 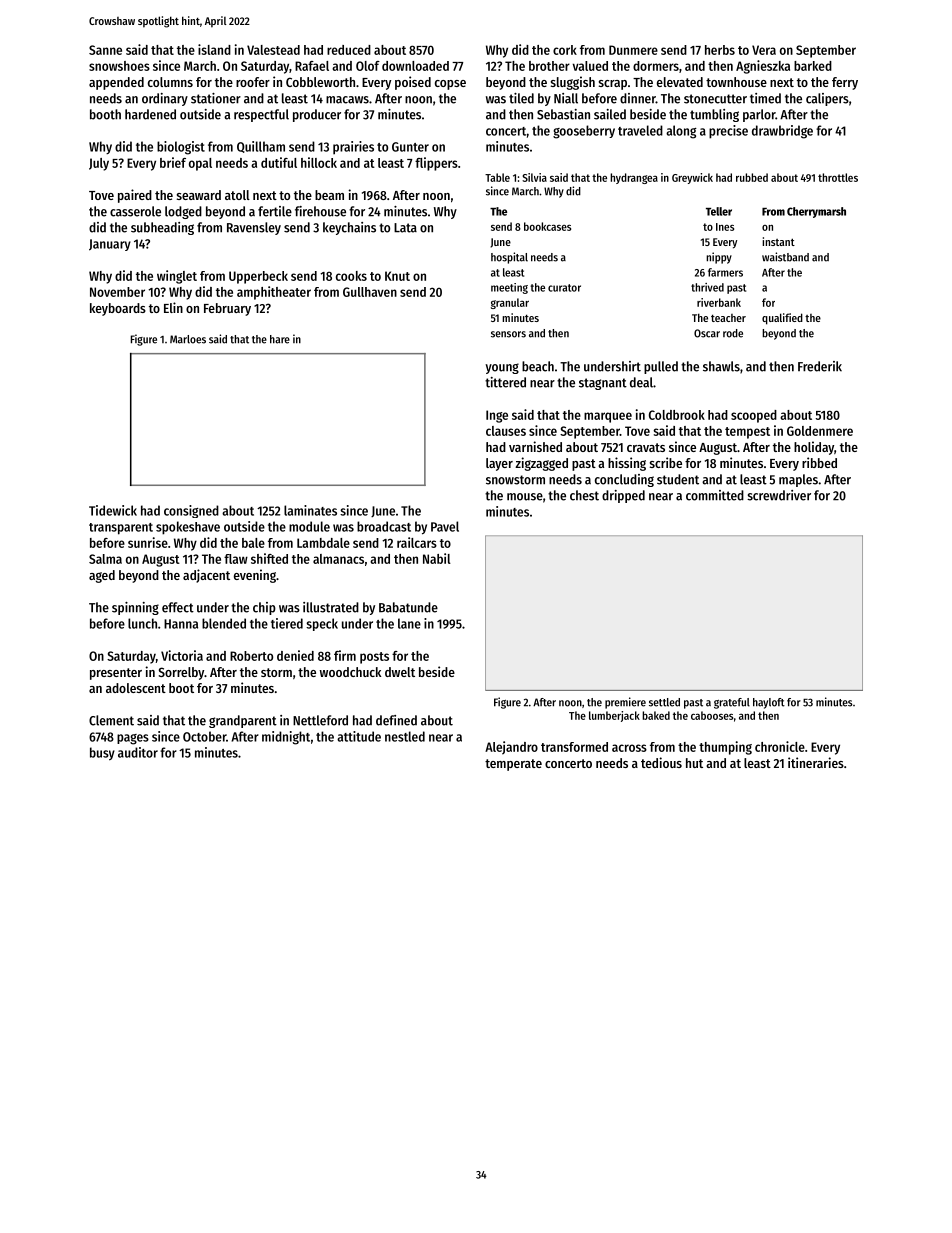 I want to click on tedious, so click(x=661, y=762).
